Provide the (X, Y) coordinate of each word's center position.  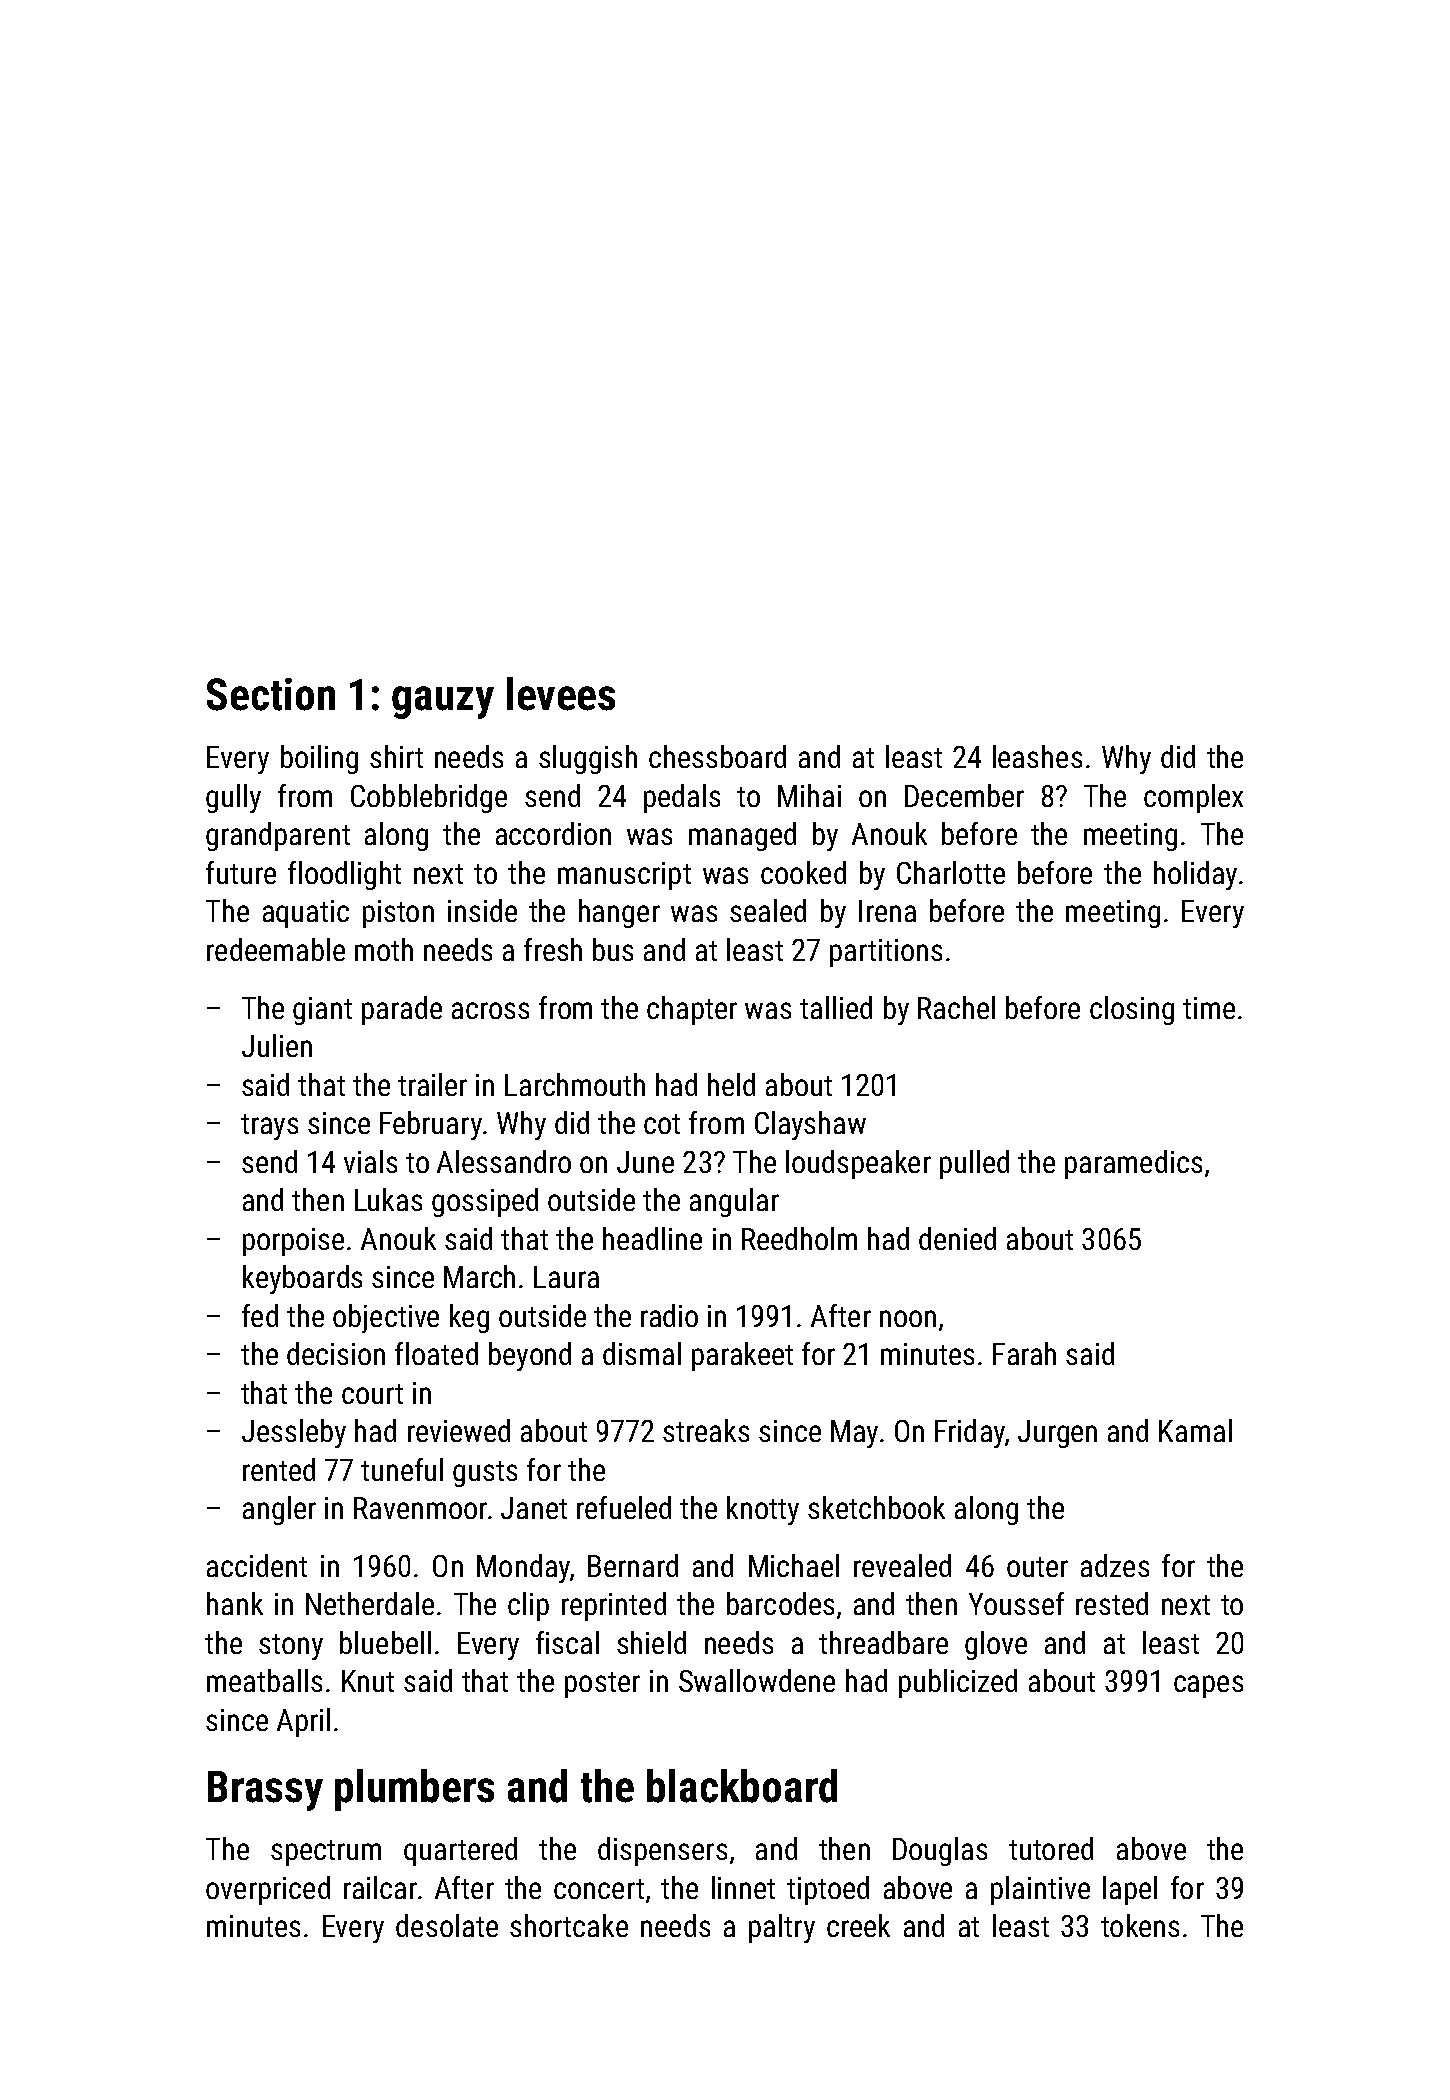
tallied (836, 1007)
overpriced (268, 1890)
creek (858, 1925)
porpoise (293, 1242)
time (1209, 1008)
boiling (319, 759)
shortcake (569, 1925)
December (964, 795)
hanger (619, 913)
